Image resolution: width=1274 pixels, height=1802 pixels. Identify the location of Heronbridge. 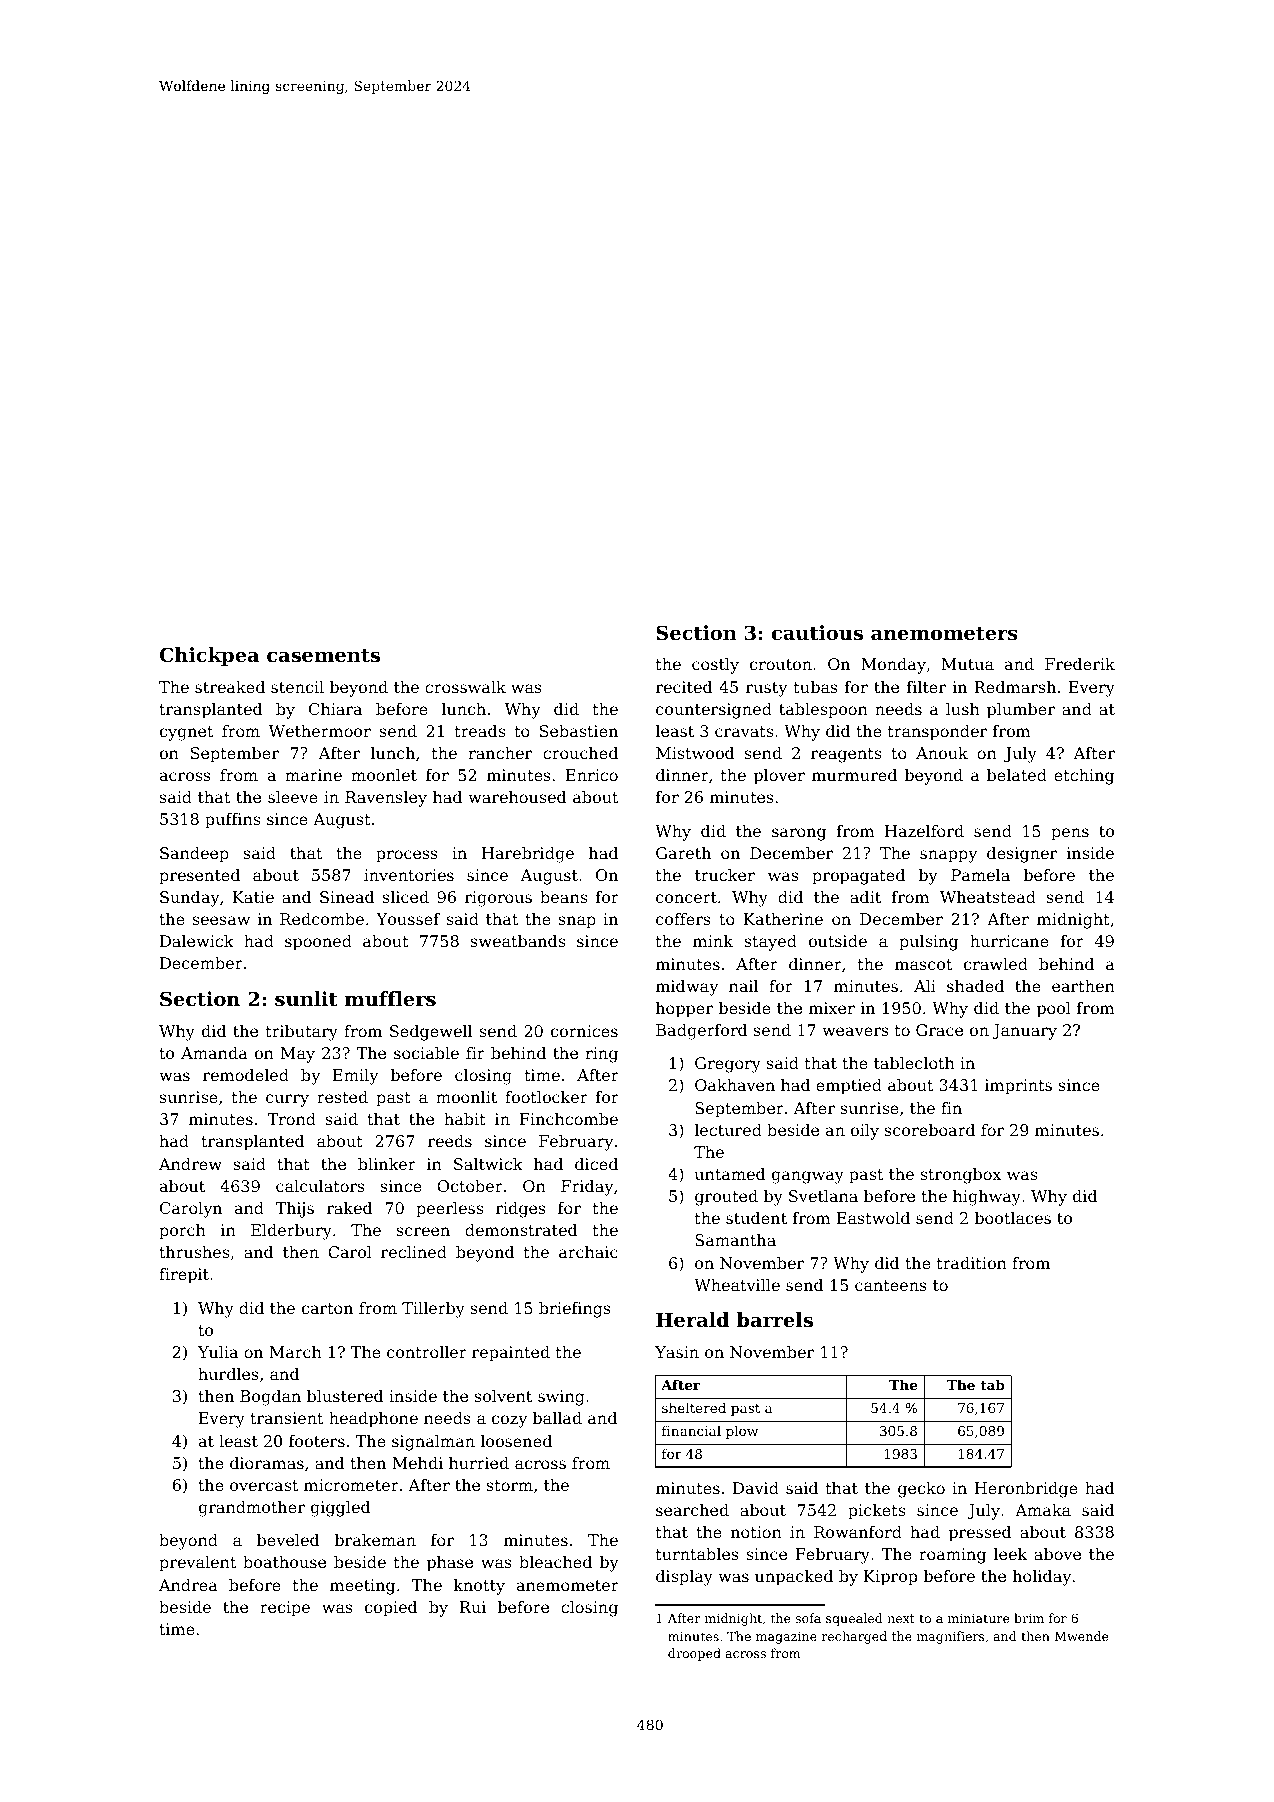
(1026, 1490).
